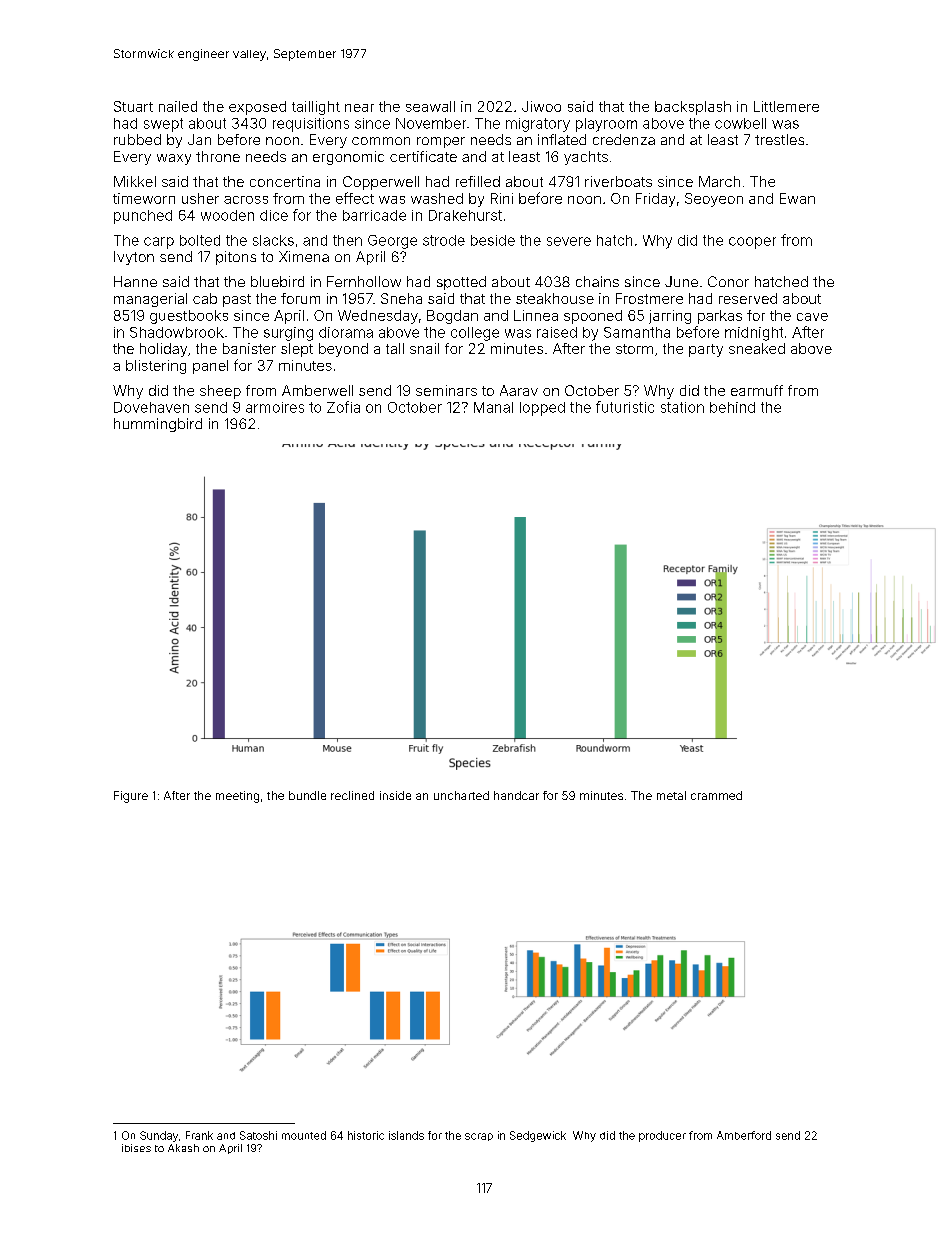 The height and width of the screenshot is (1233, 952). I want to click on jarring, so click(670, 317).
